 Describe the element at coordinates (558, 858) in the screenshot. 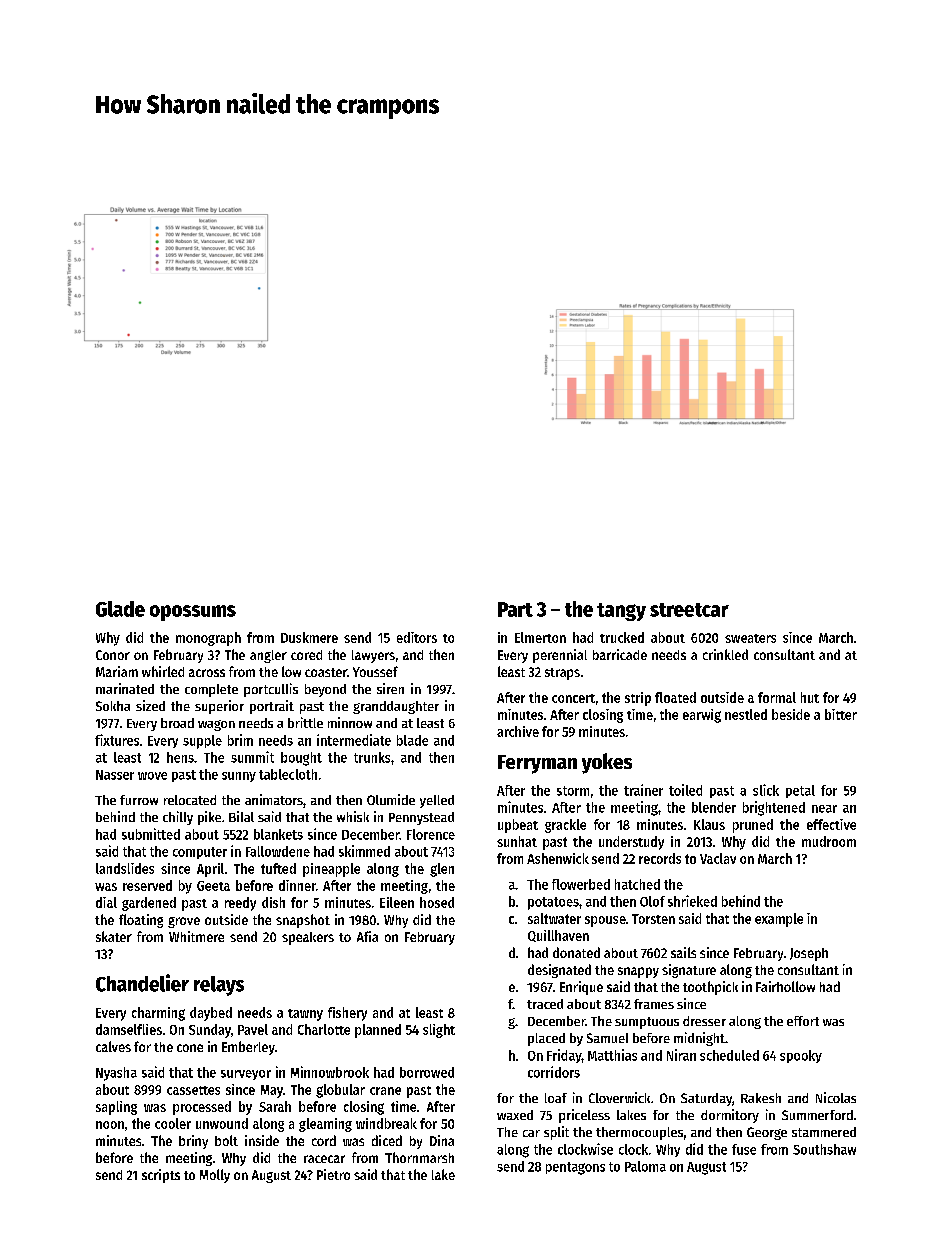

I see `Ashenwick` at that location.
